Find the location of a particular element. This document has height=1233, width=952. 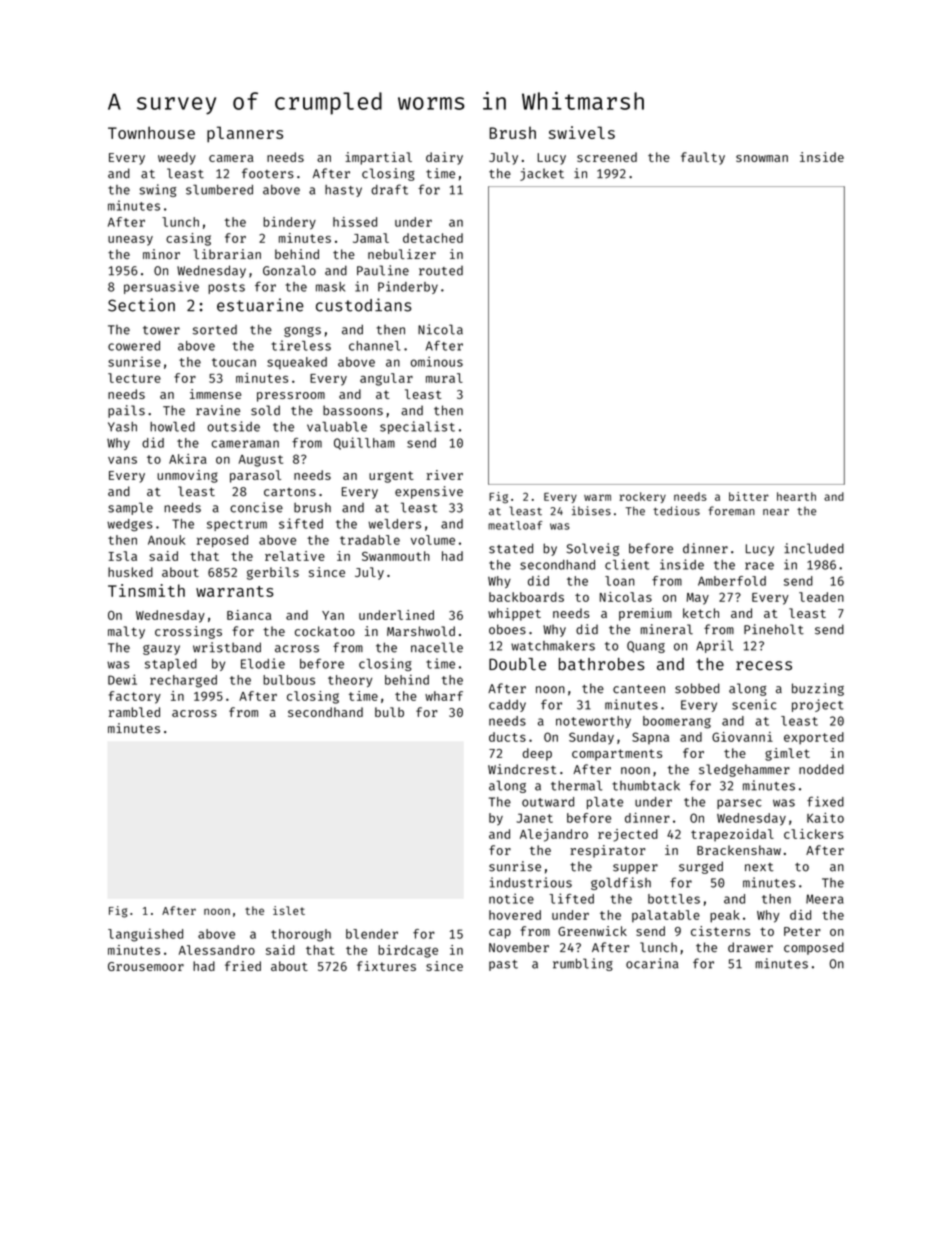

rambled is located at coordinates (134, 712).
